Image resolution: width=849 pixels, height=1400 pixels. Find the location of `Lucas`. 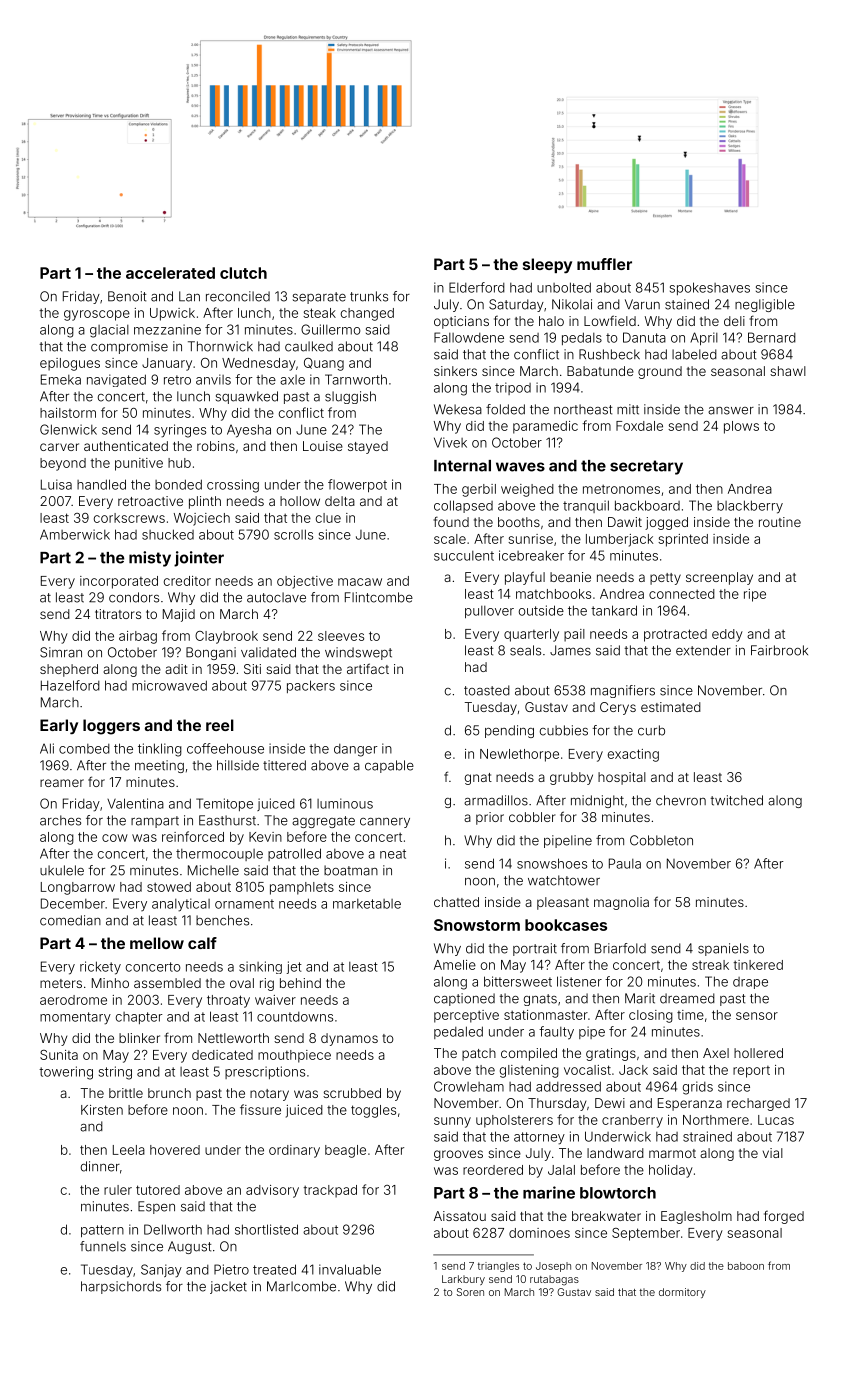

Lucas is located at coordinates (776, 1120).
